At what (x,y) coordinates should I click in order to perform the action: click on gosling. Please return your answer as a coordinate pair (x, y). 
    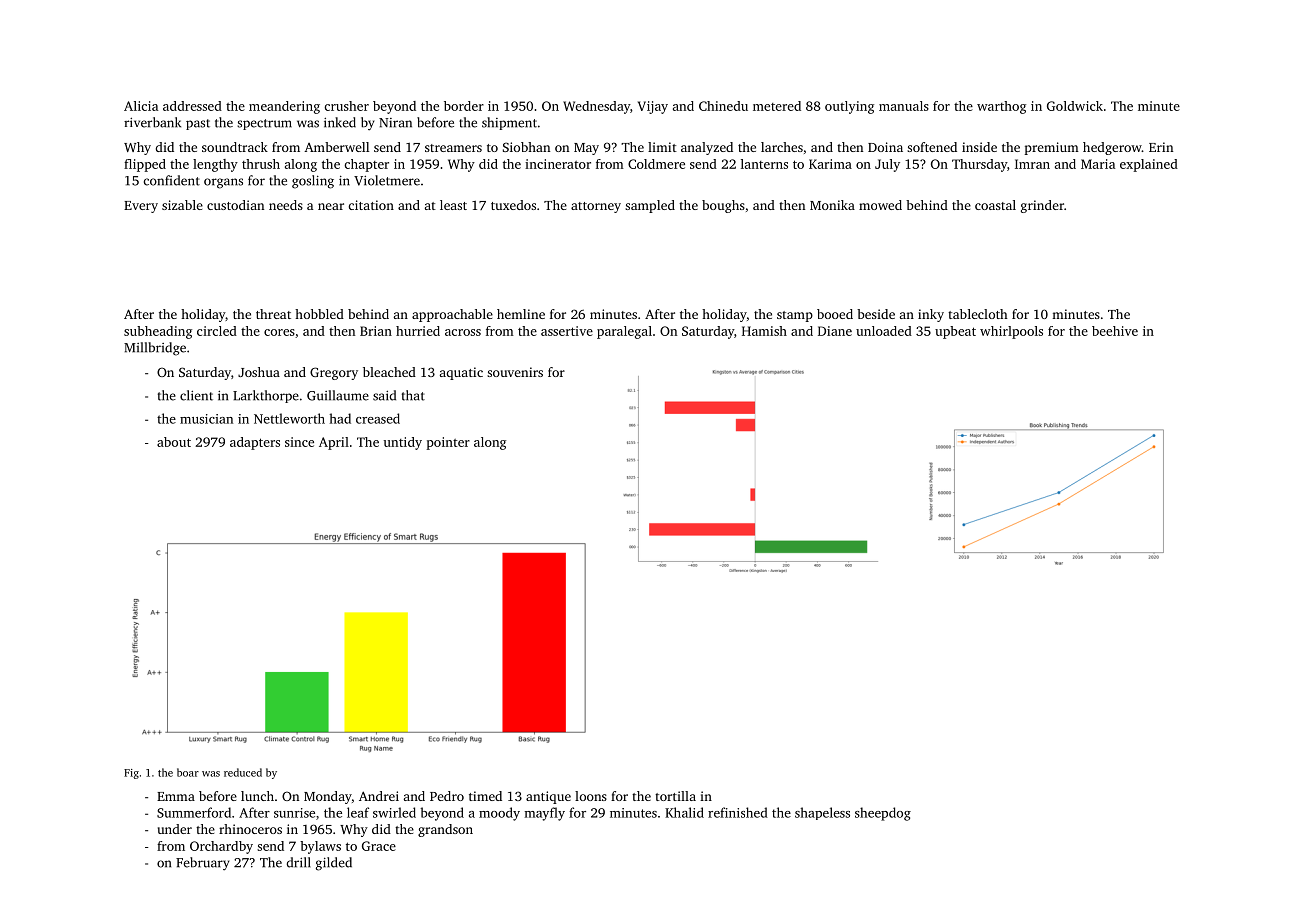
    Looking at the image, I should click on (313, 182).
